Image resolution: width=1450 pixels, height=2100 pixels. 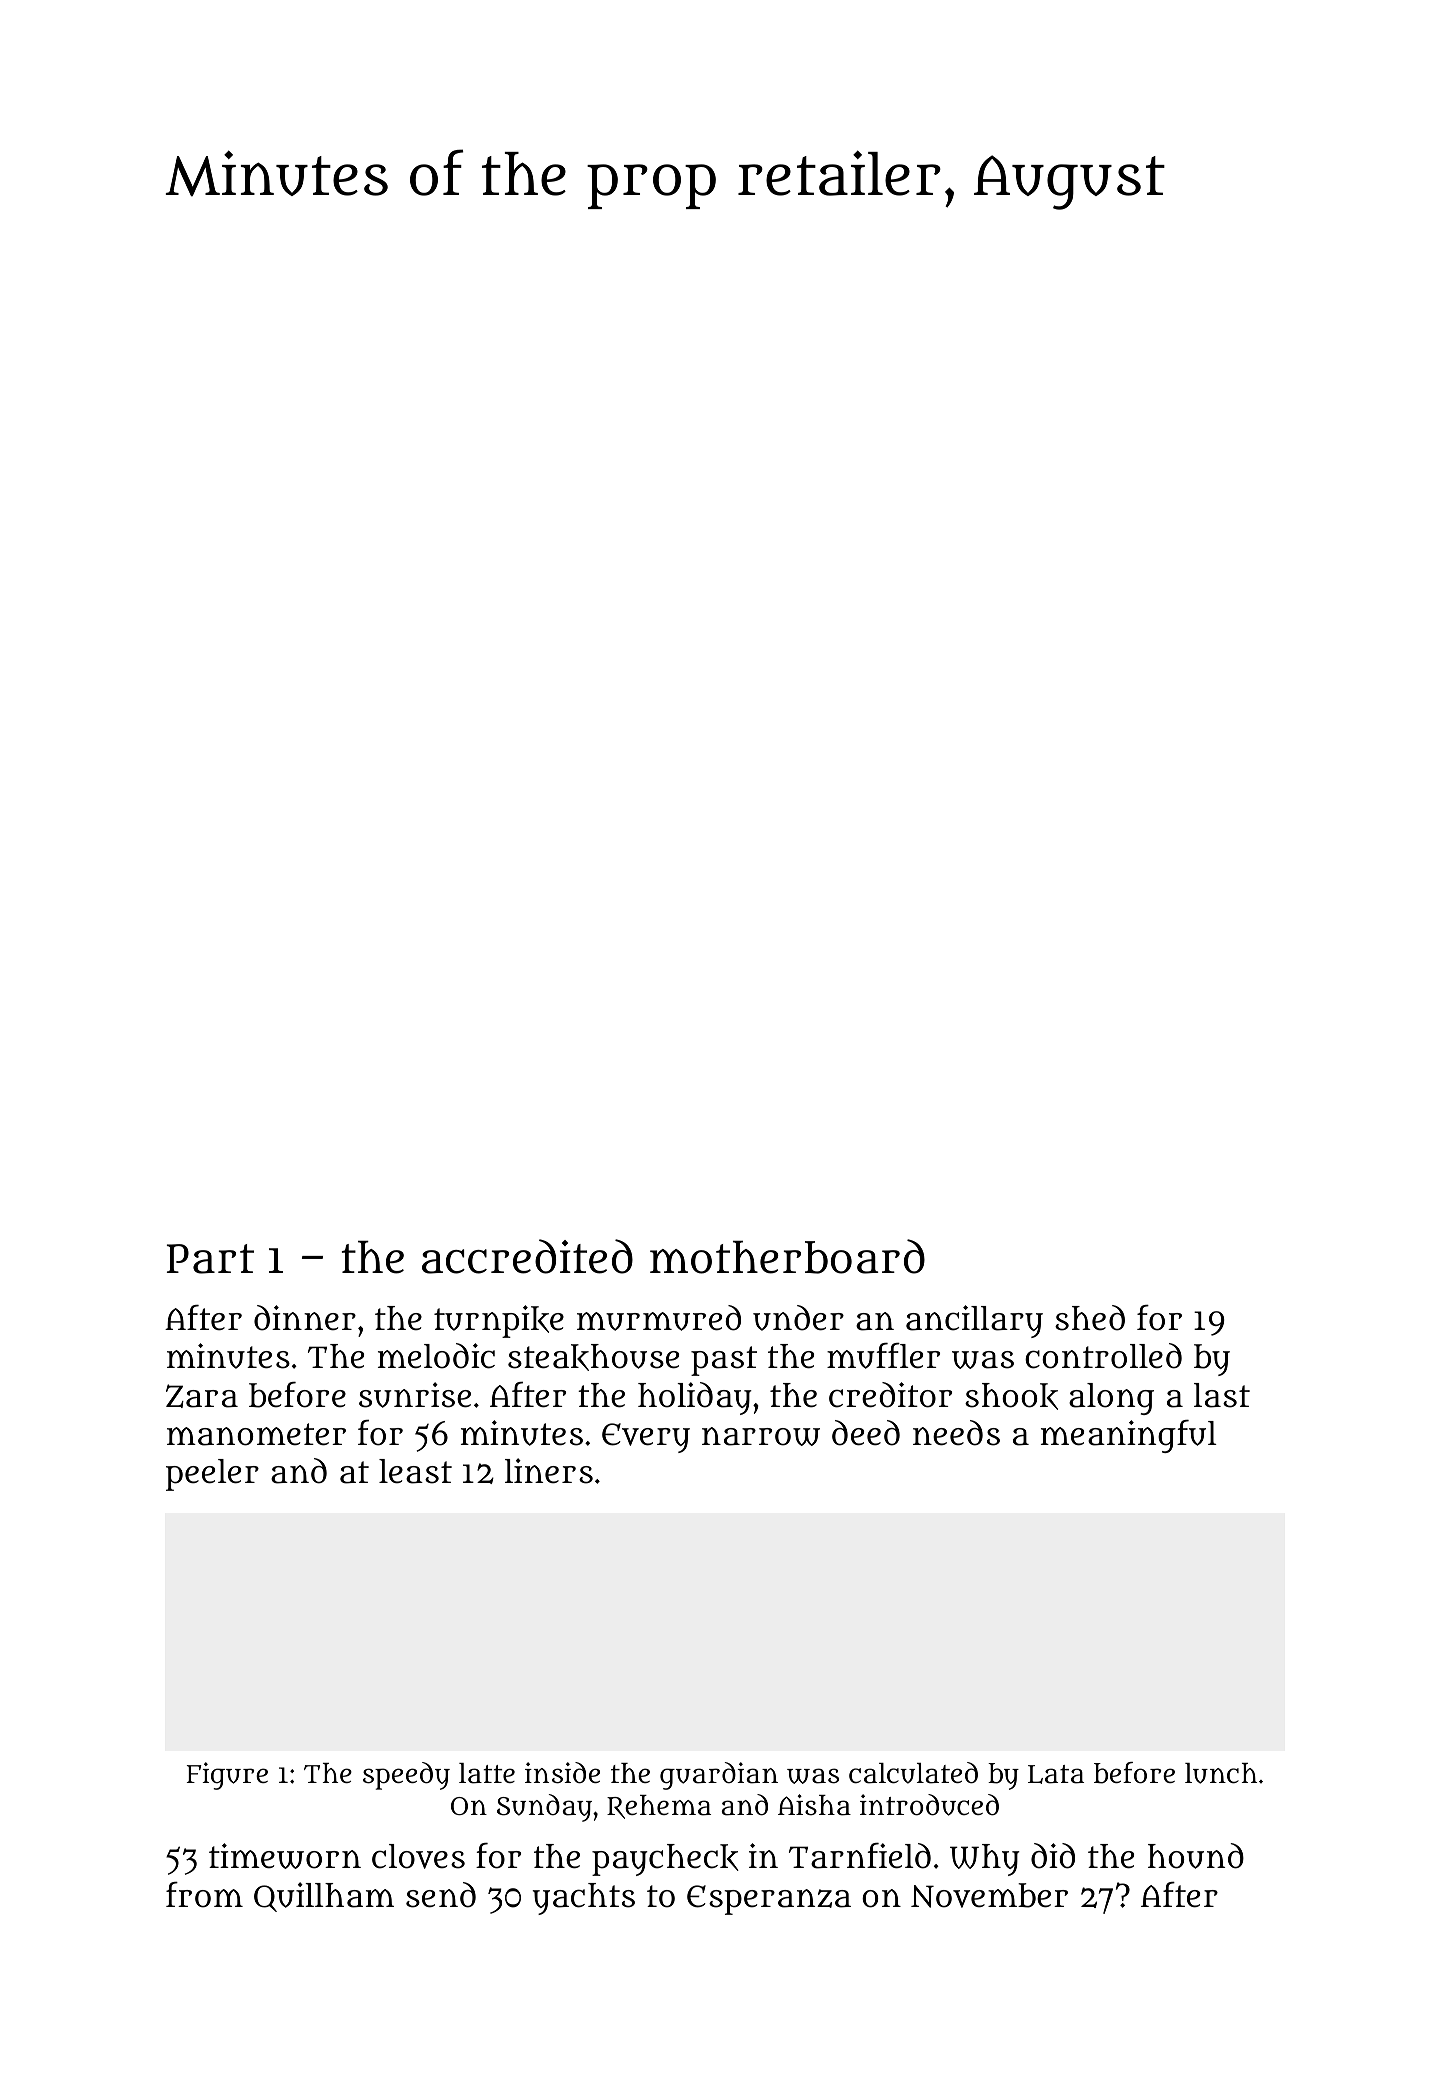 I want to click on dinner, so click(x=305, y=1318).
